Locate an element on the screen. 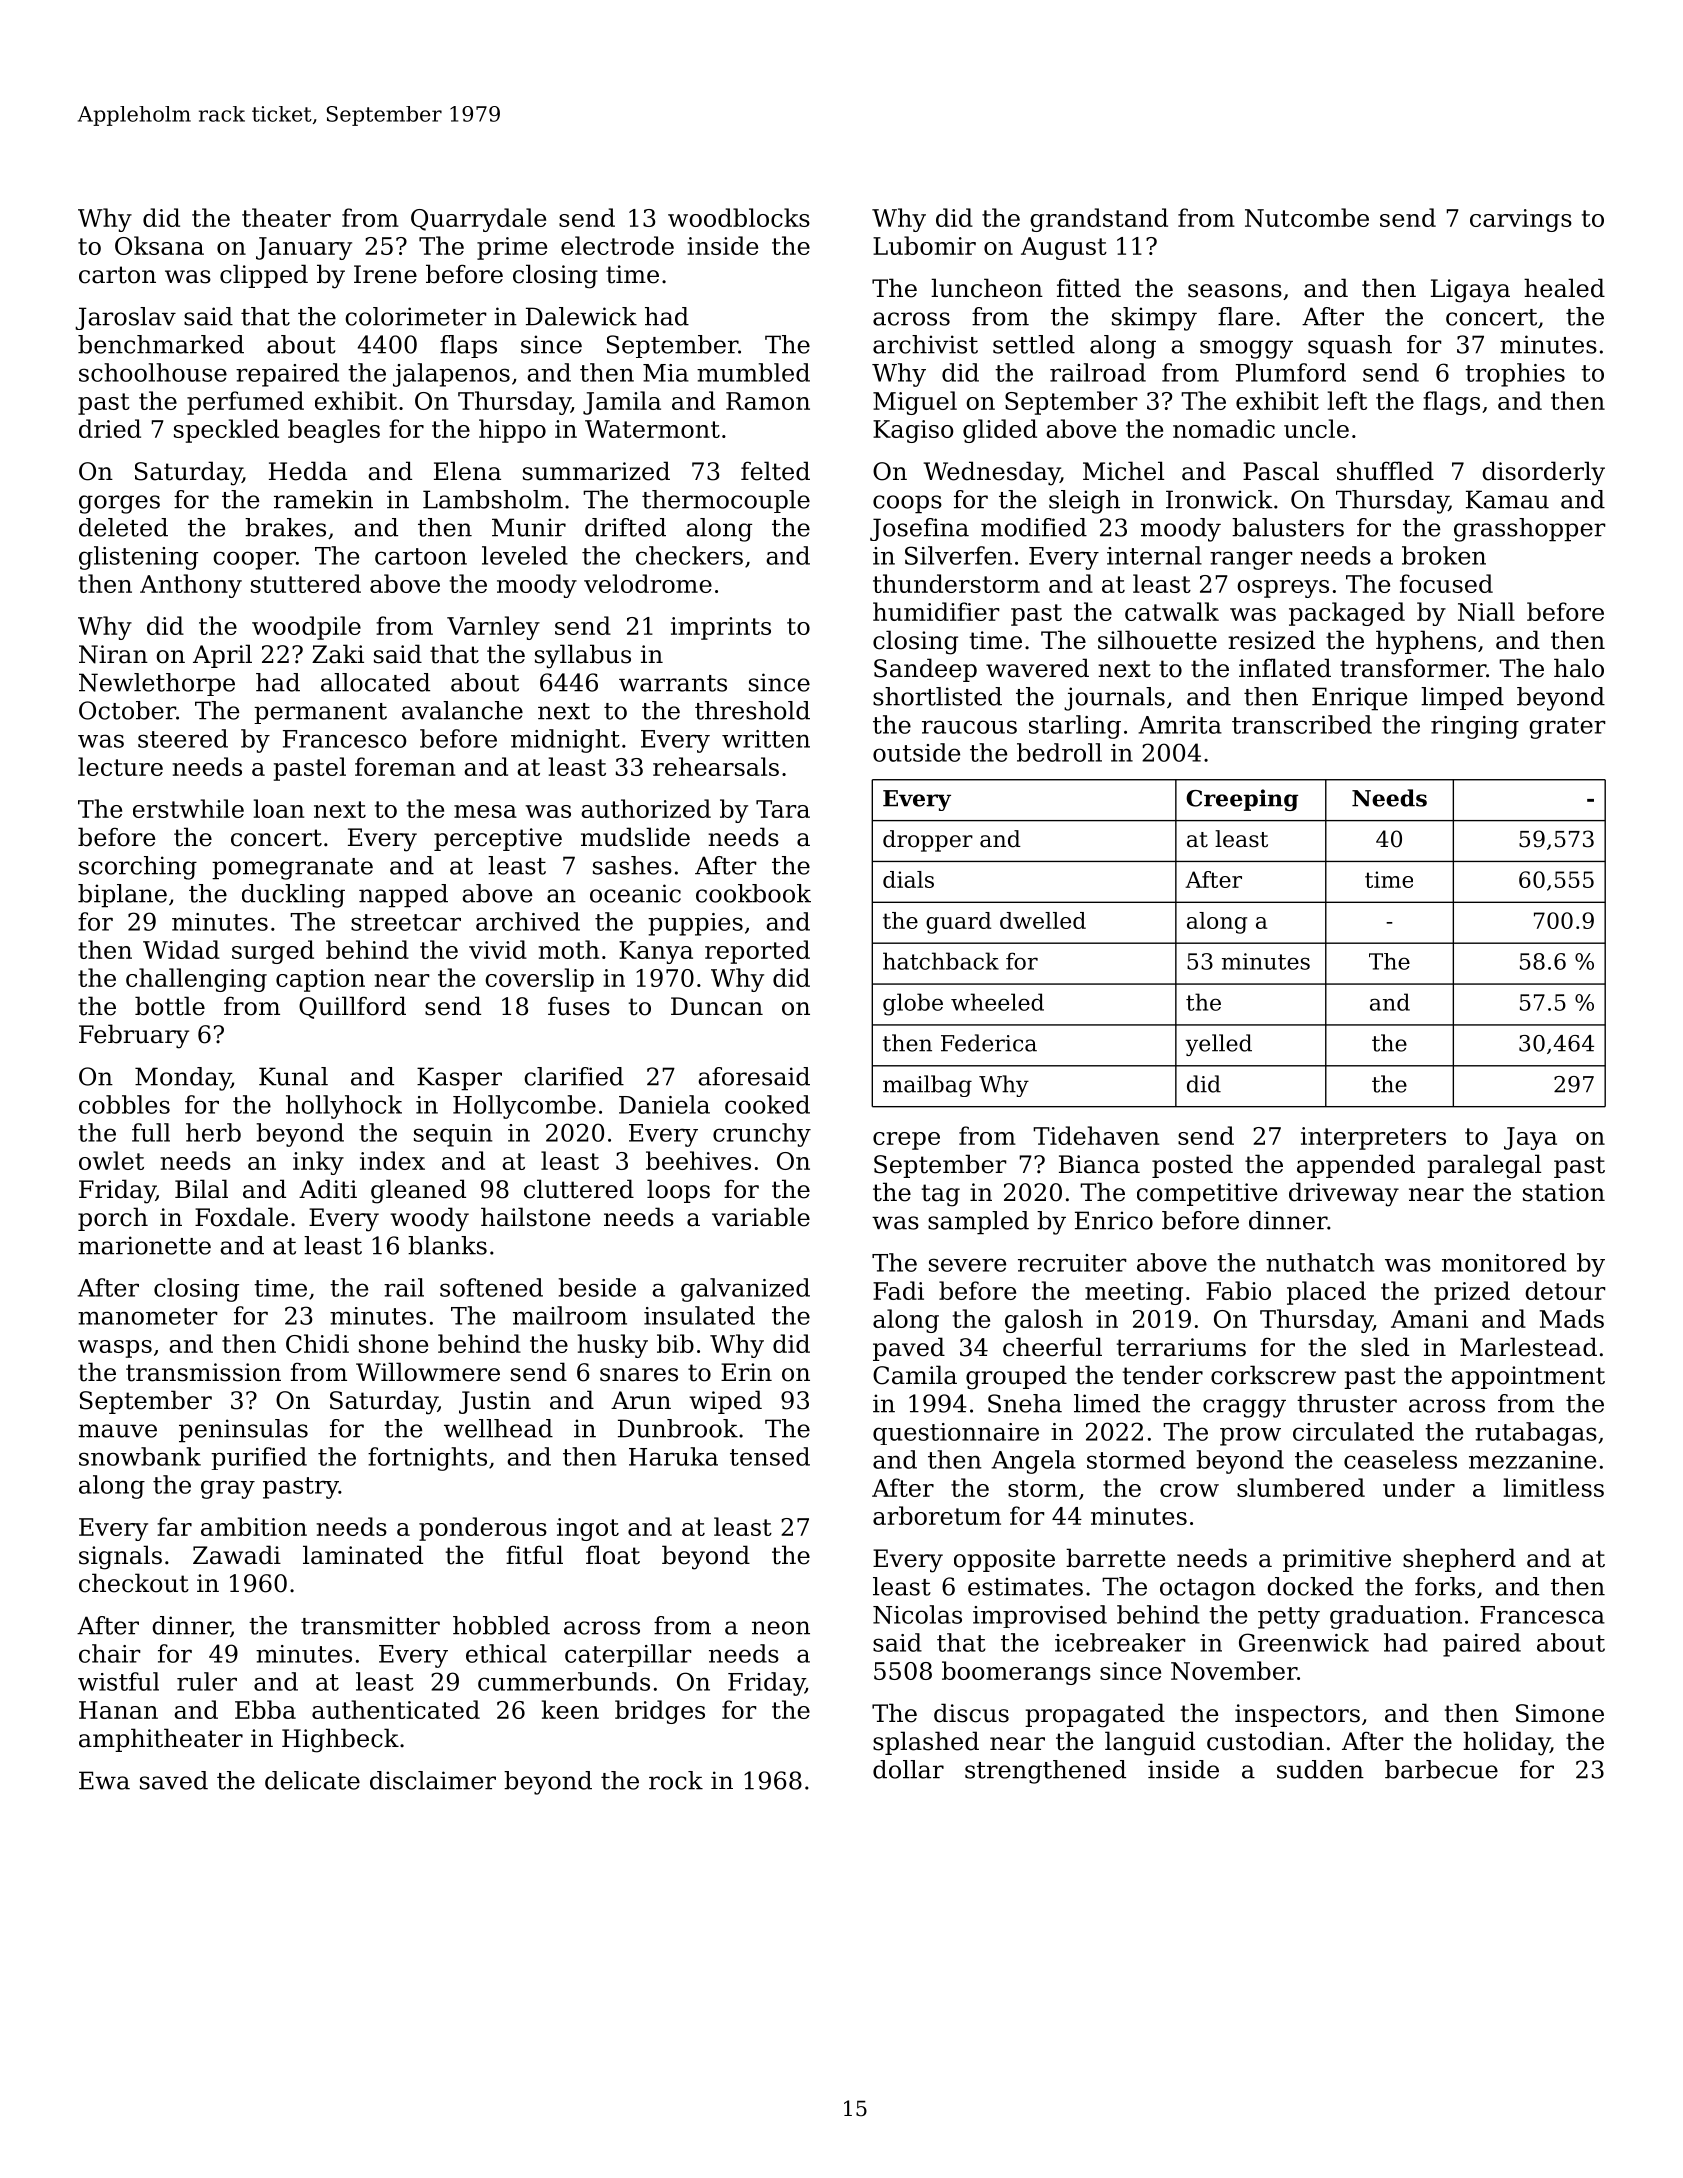 The height and width of the screenshot is (2178, 1683). Foxdale is located at coordinates (241, 1217).
